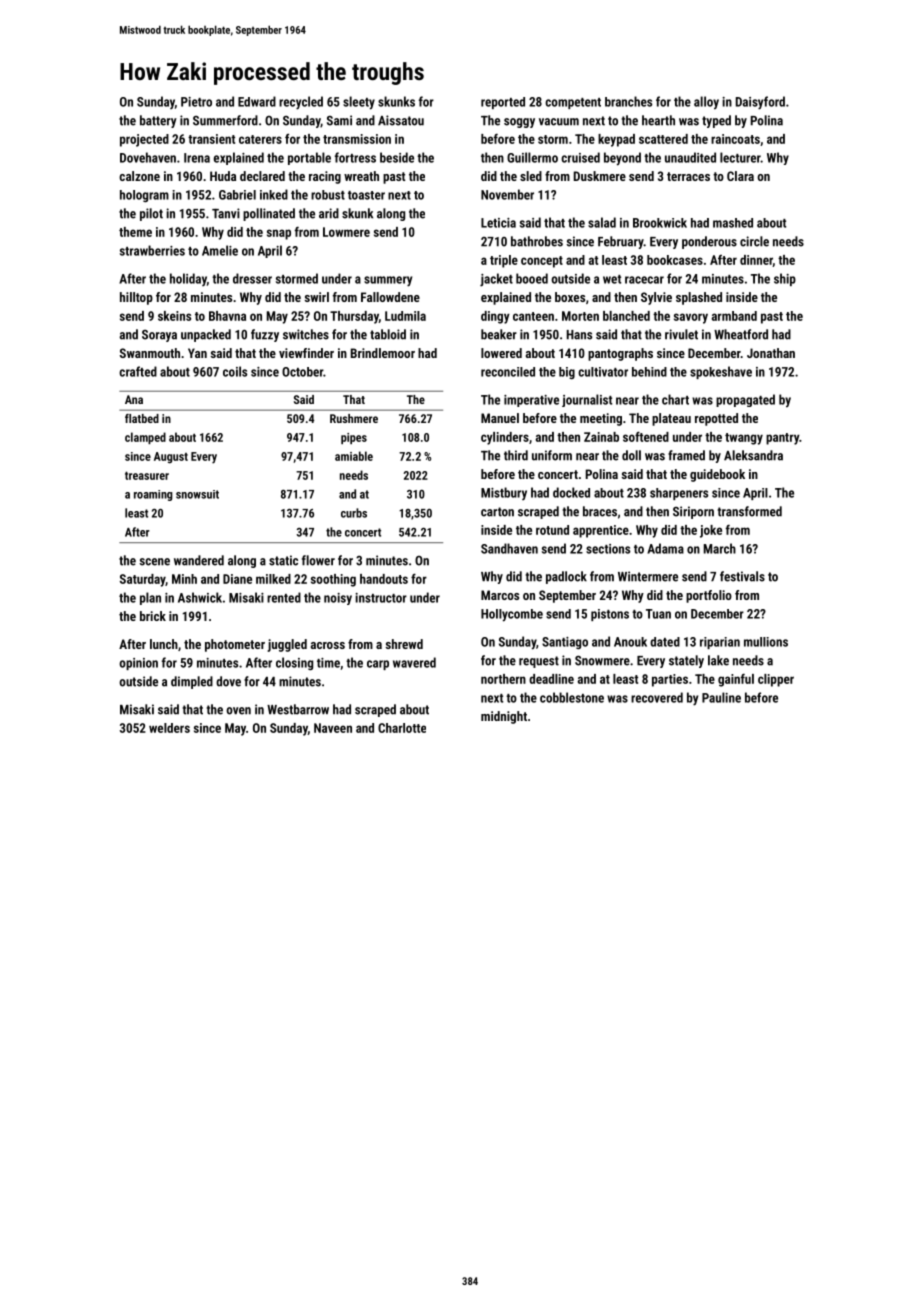  What do you see at coordinates (196, 102) in the screenshot?
I see `Pietro` at bounding box center [196, 102].
